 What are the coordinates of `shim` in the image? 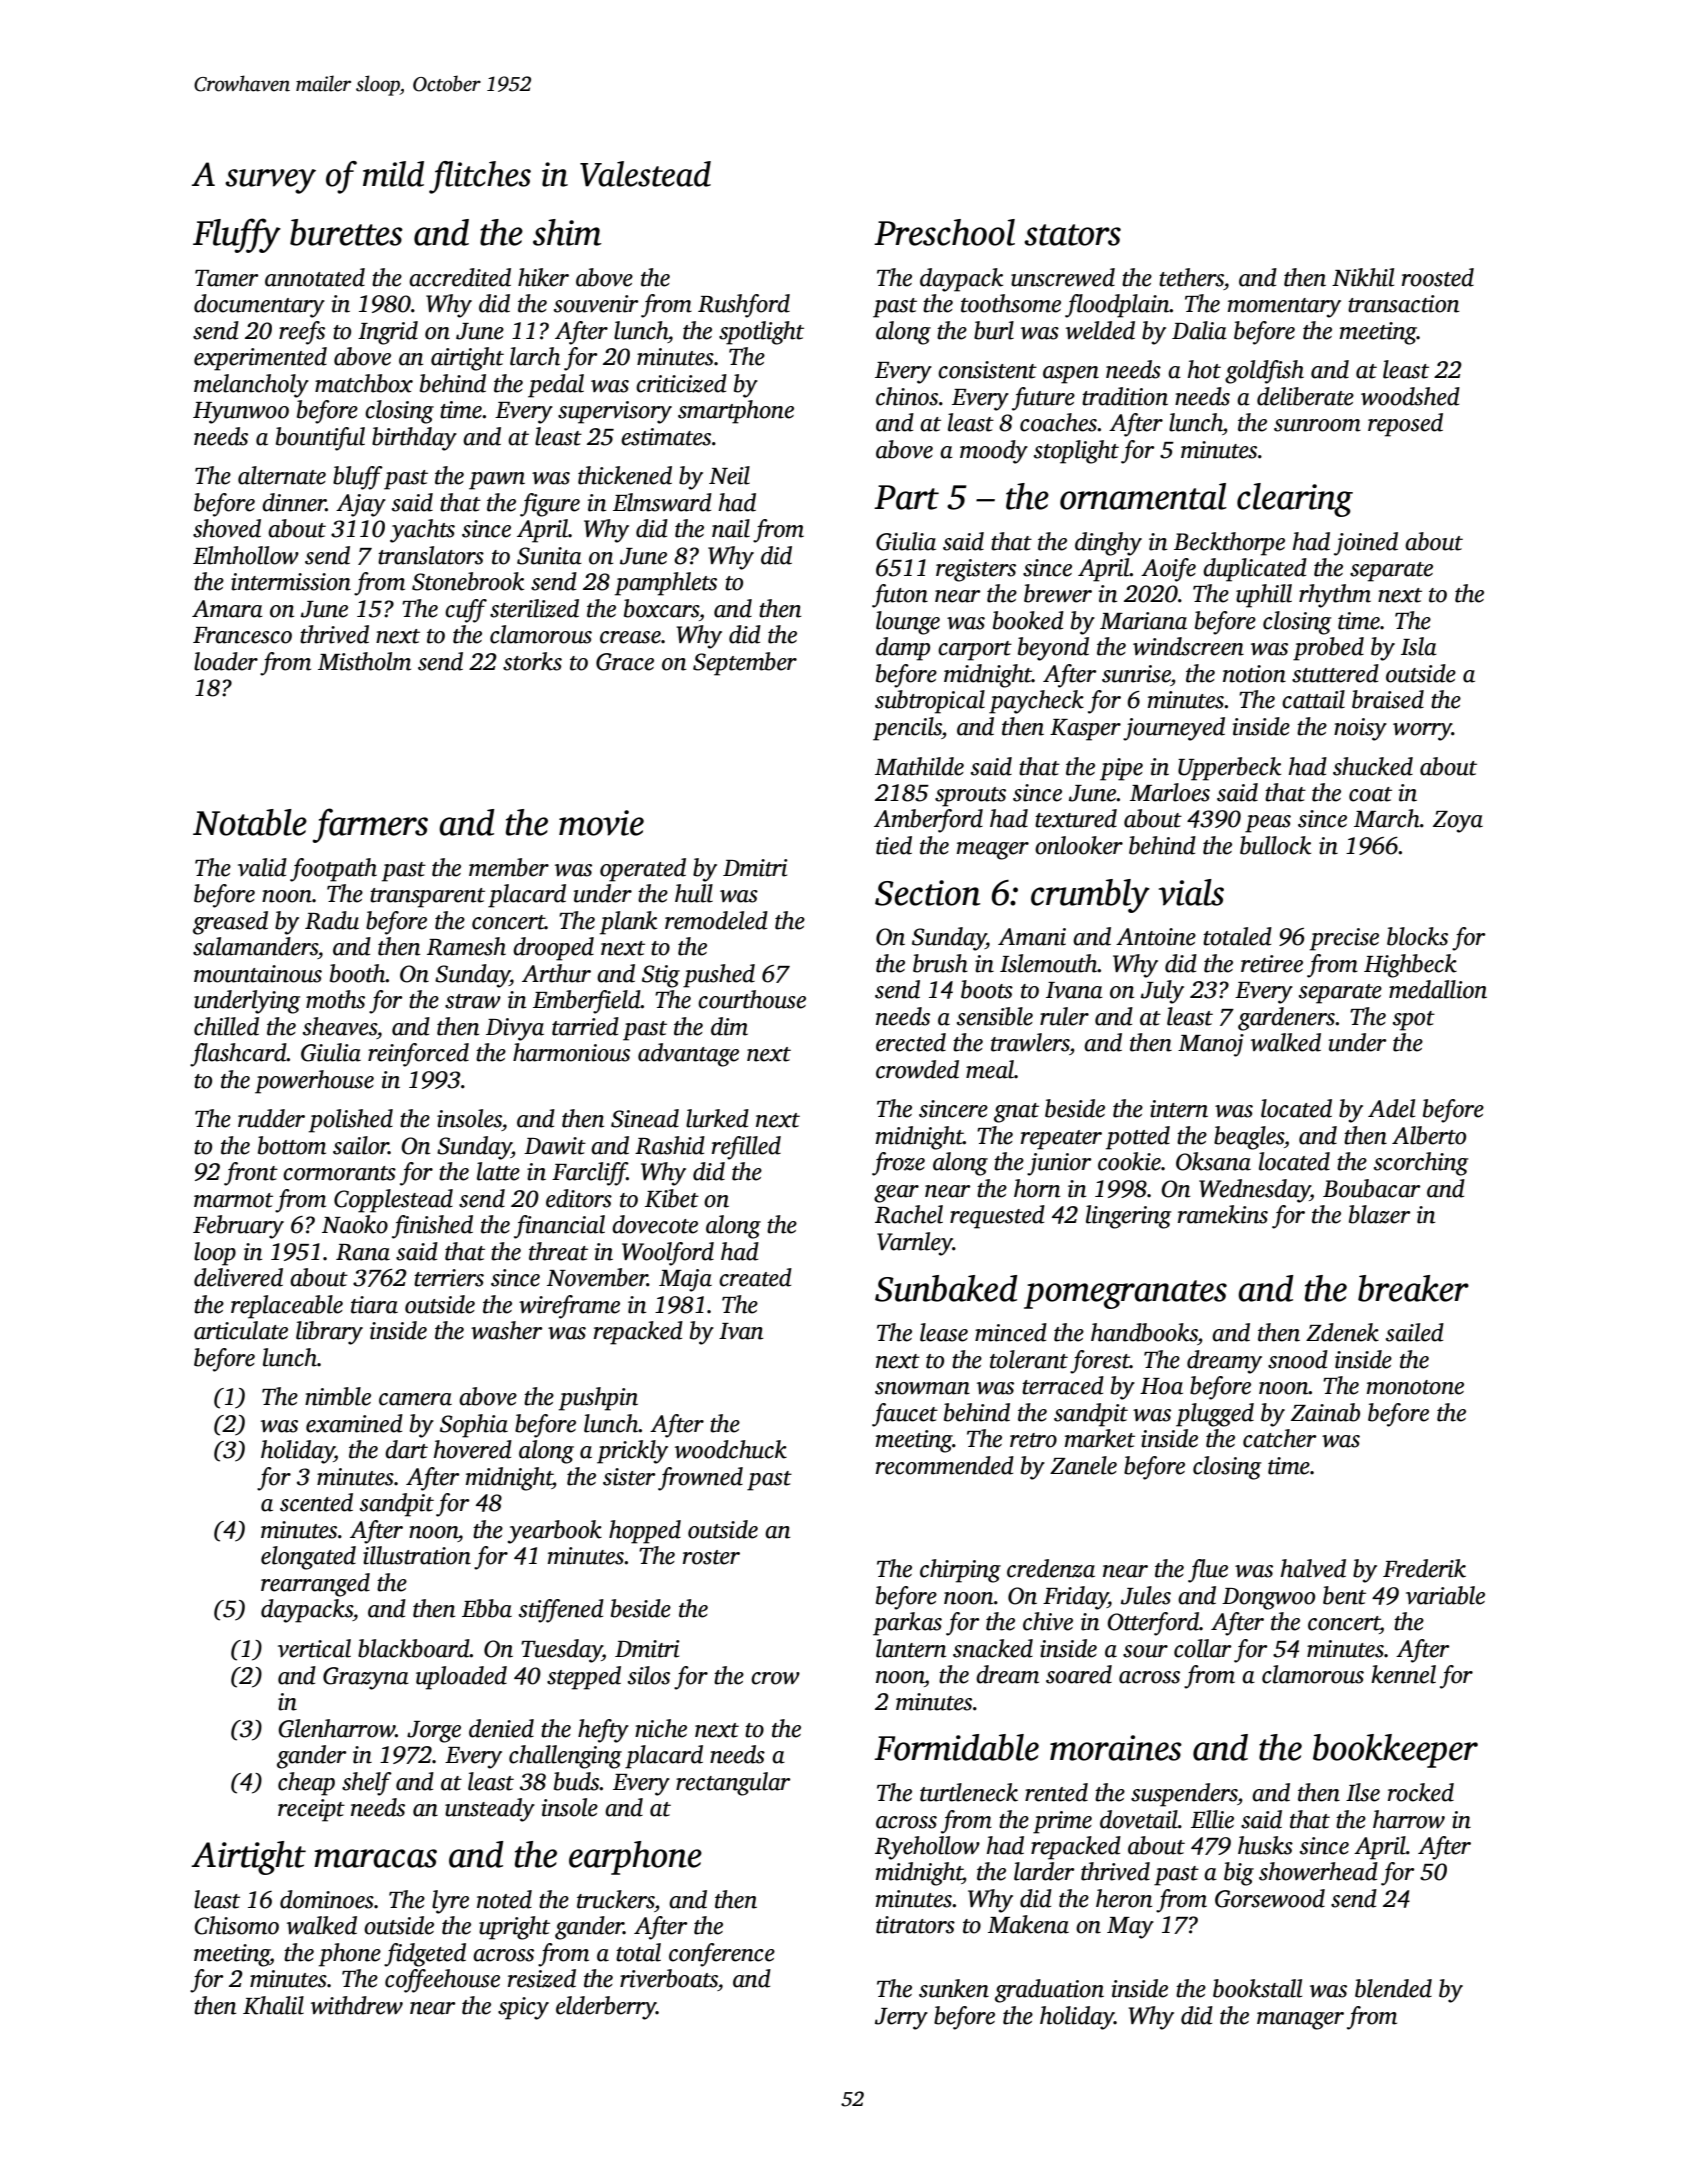 It's located at (567, 232).
